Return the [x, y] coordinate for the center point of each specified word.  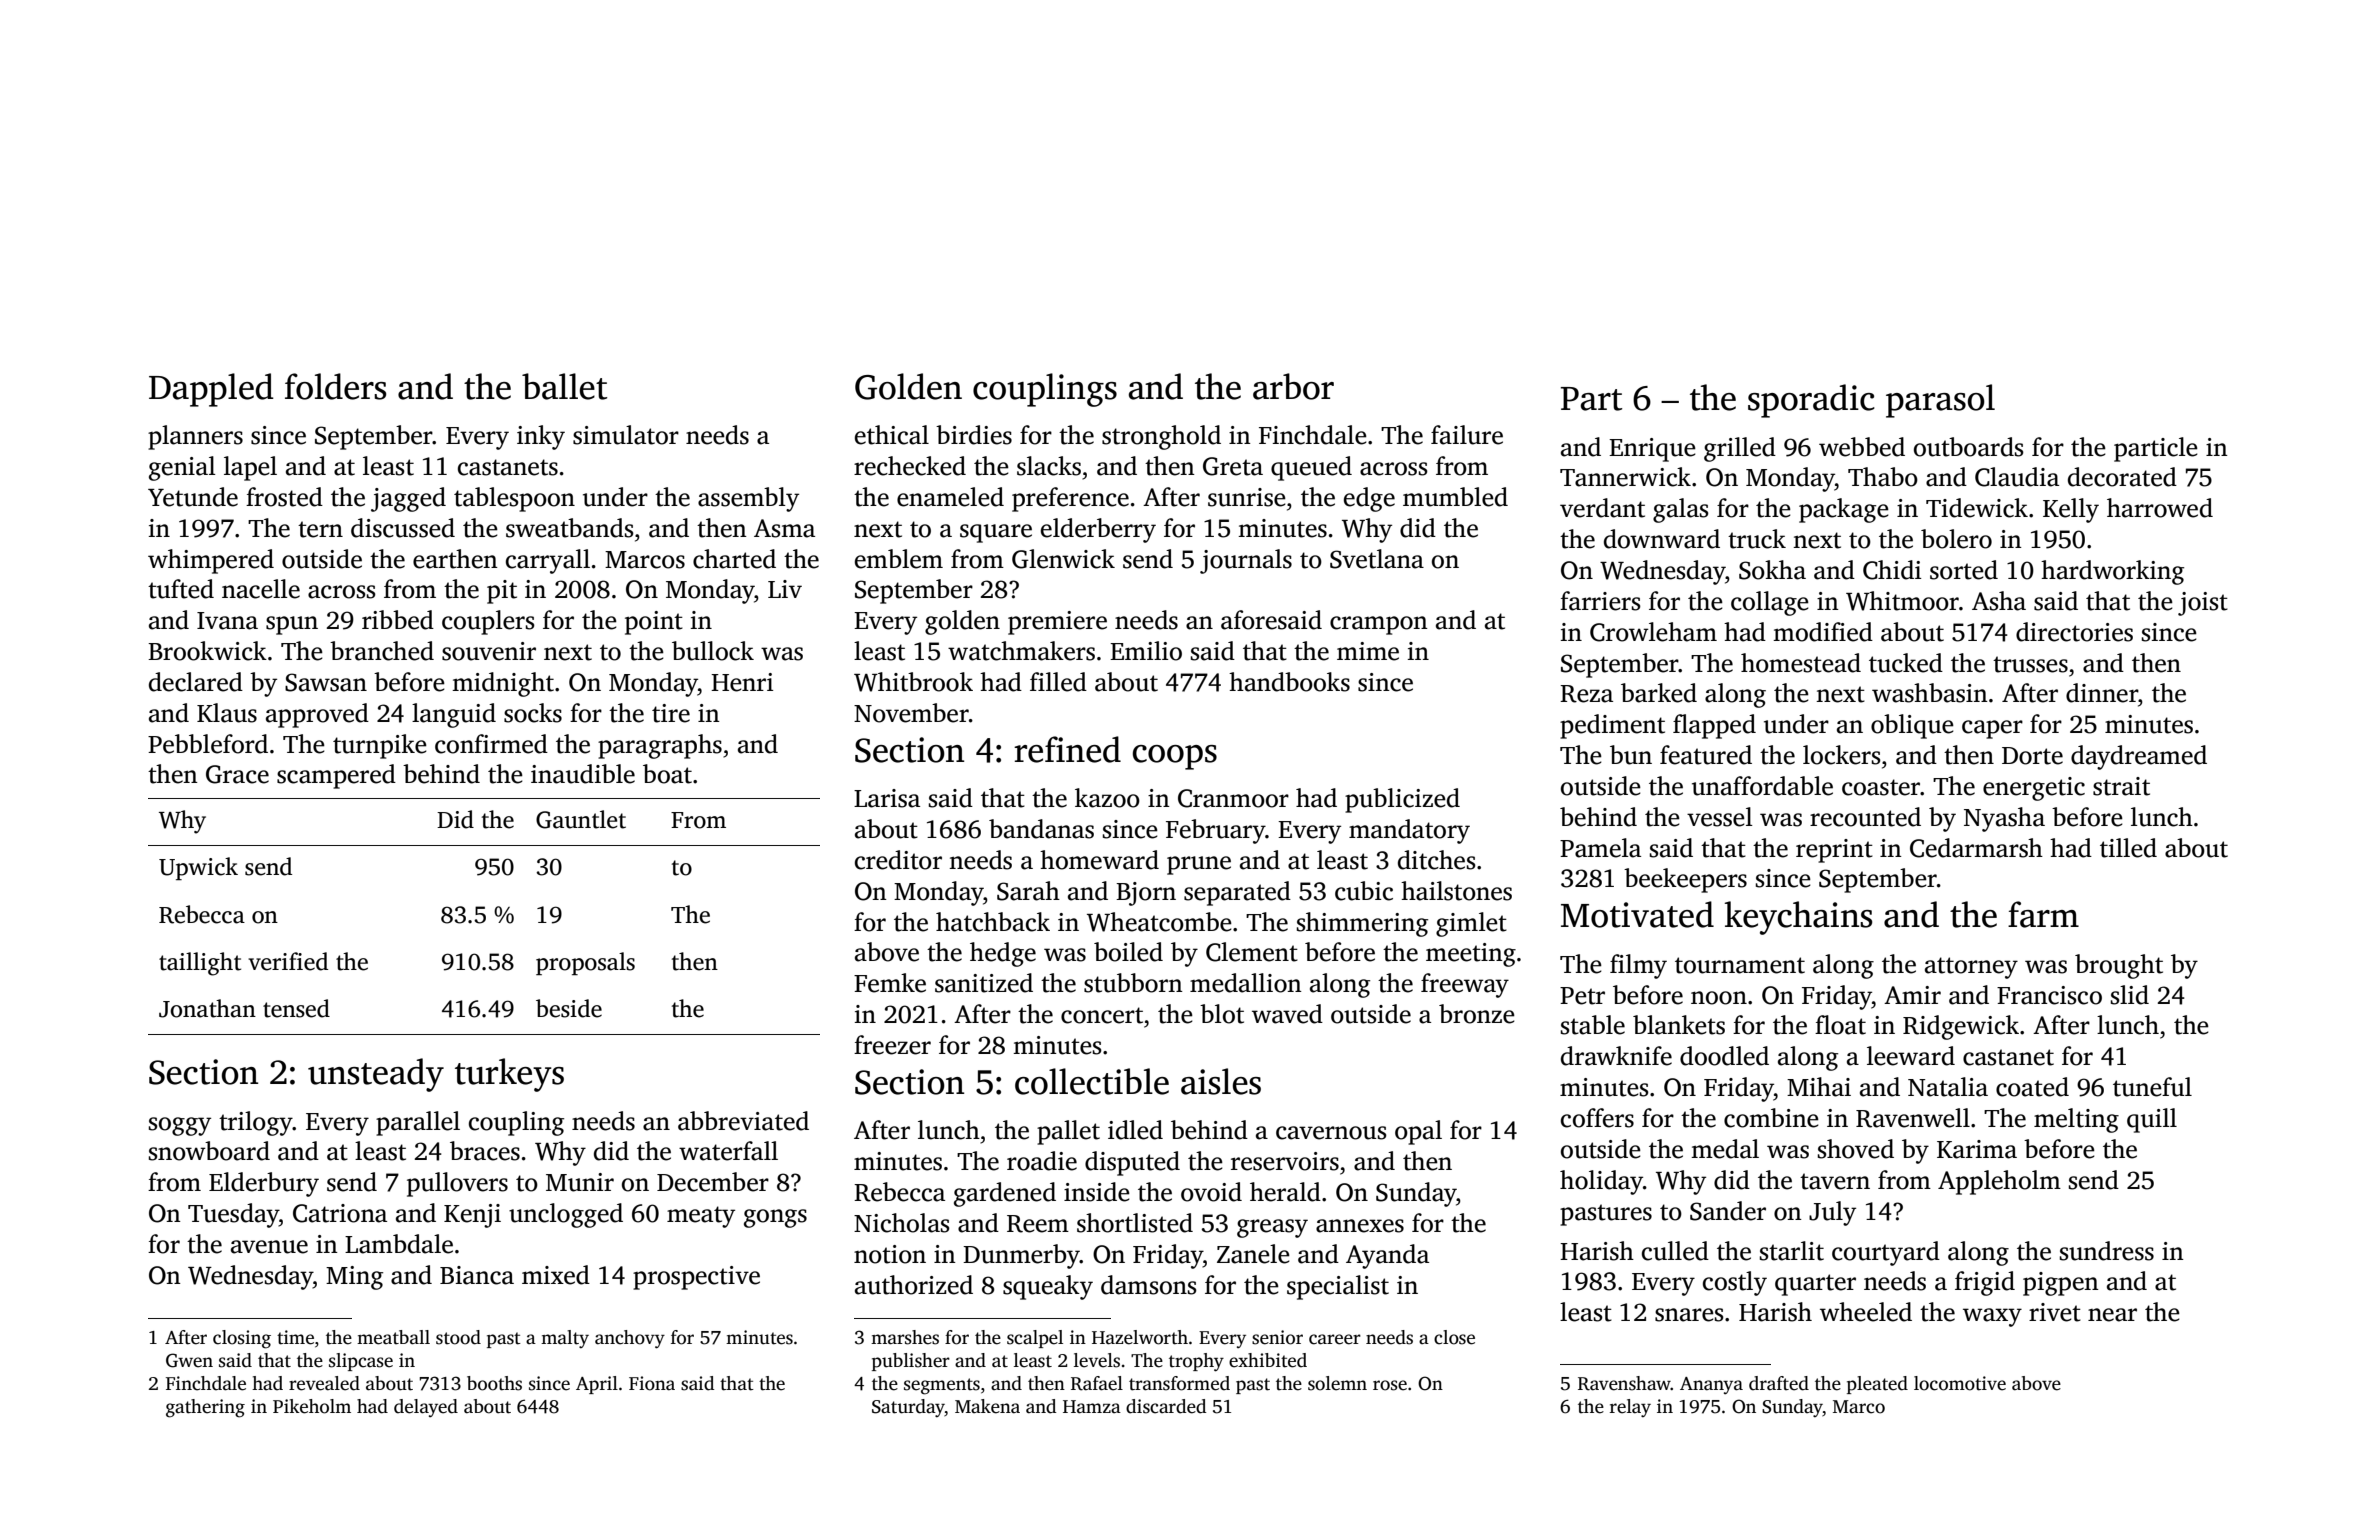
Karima [1977, 1149]
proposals [585, 963]
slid [2130, 995]
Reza [1586, 694]
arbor [1293, 386]
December [713, 1182]
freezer [892, 1045]
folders [335, 386]
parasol [1940, 401]
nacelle [261, 589]
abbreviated [743, 1121]
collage [1770, 603]
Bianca [477, 1275]
